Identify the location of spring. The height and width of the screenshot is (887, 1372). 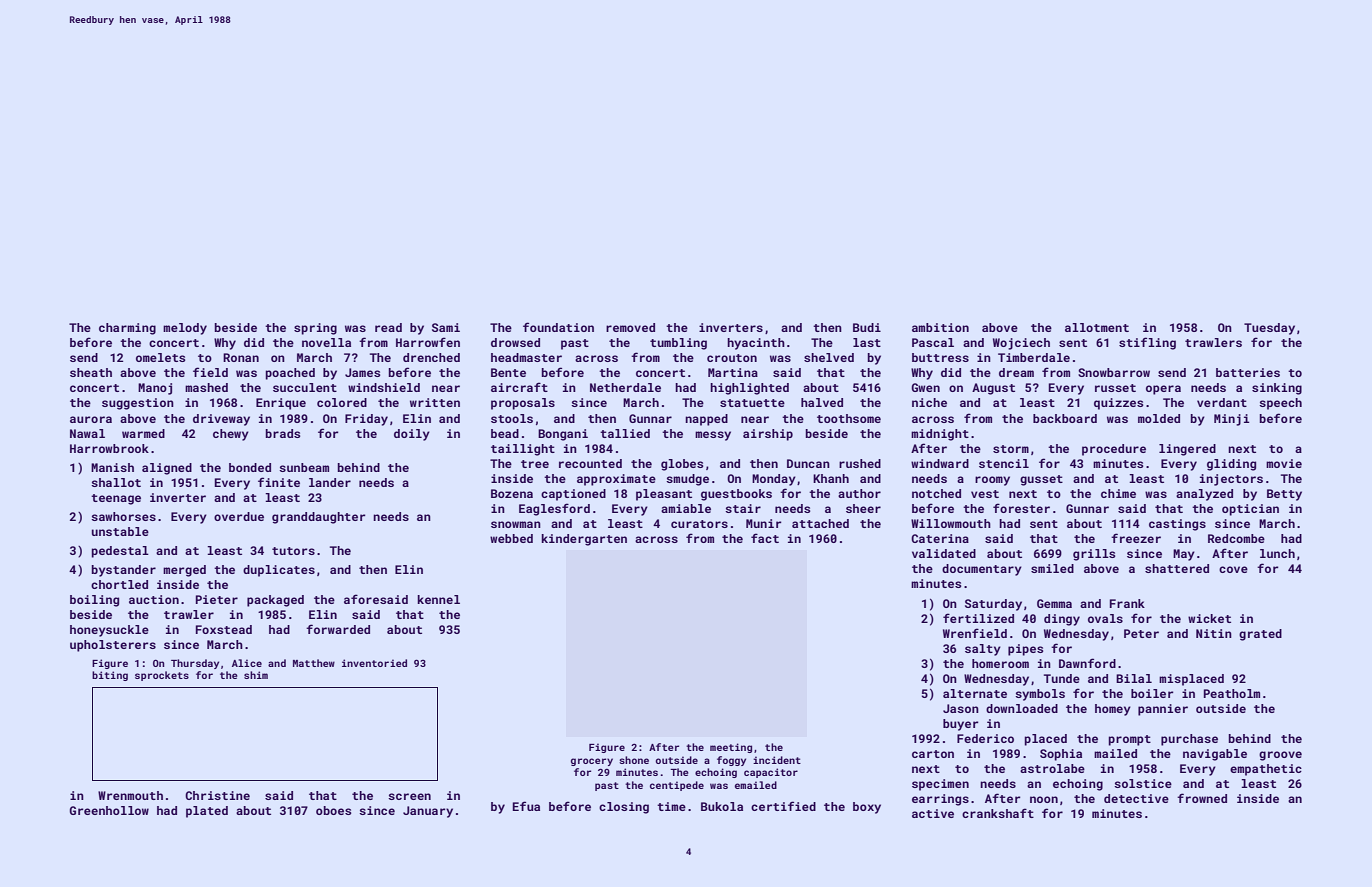
(315, 329).
